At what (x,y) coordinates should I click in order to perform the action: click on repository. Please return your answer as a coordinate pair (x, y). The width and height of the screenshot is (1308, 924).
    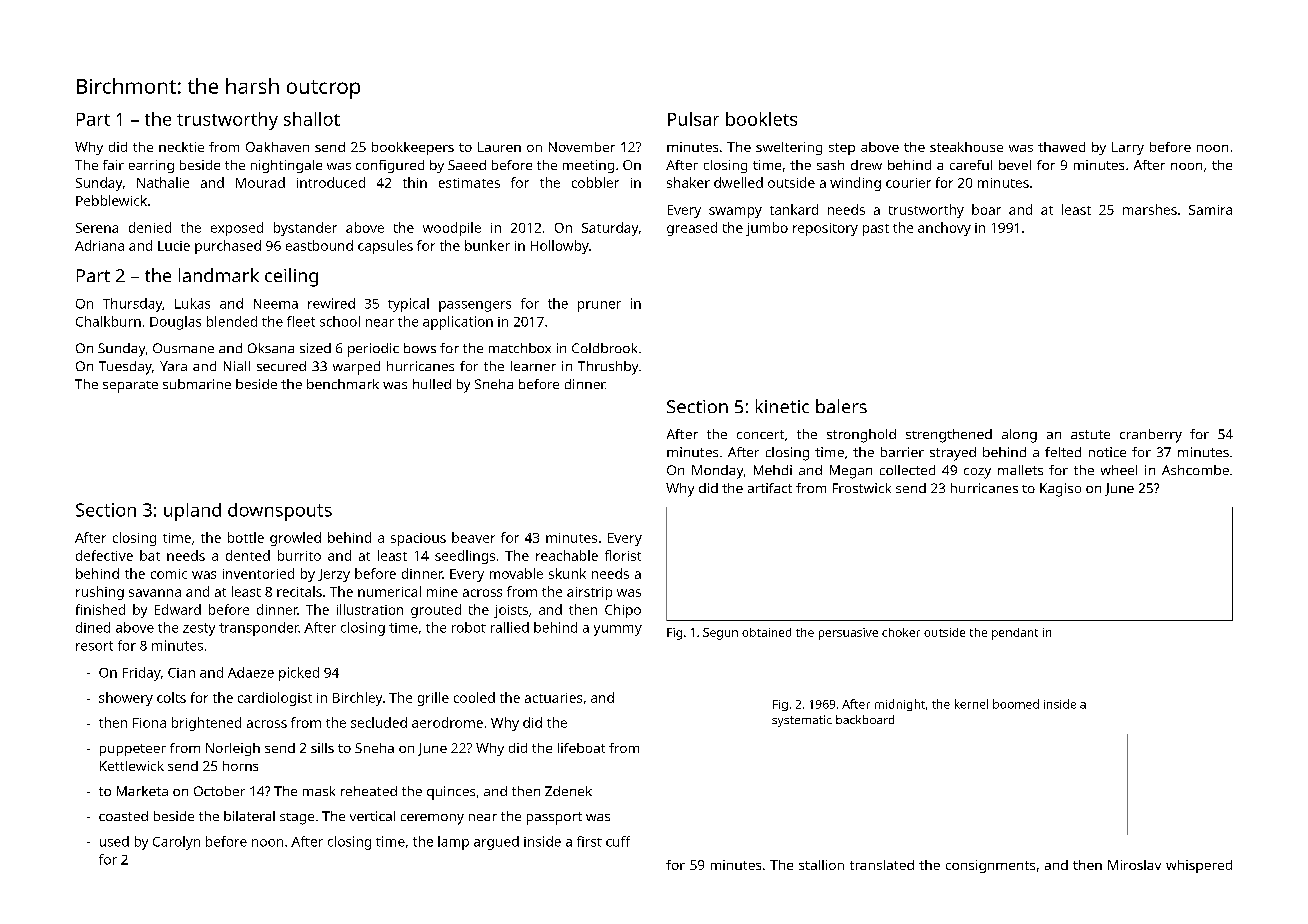
    Looking at the image, I should click on (825, 229).
